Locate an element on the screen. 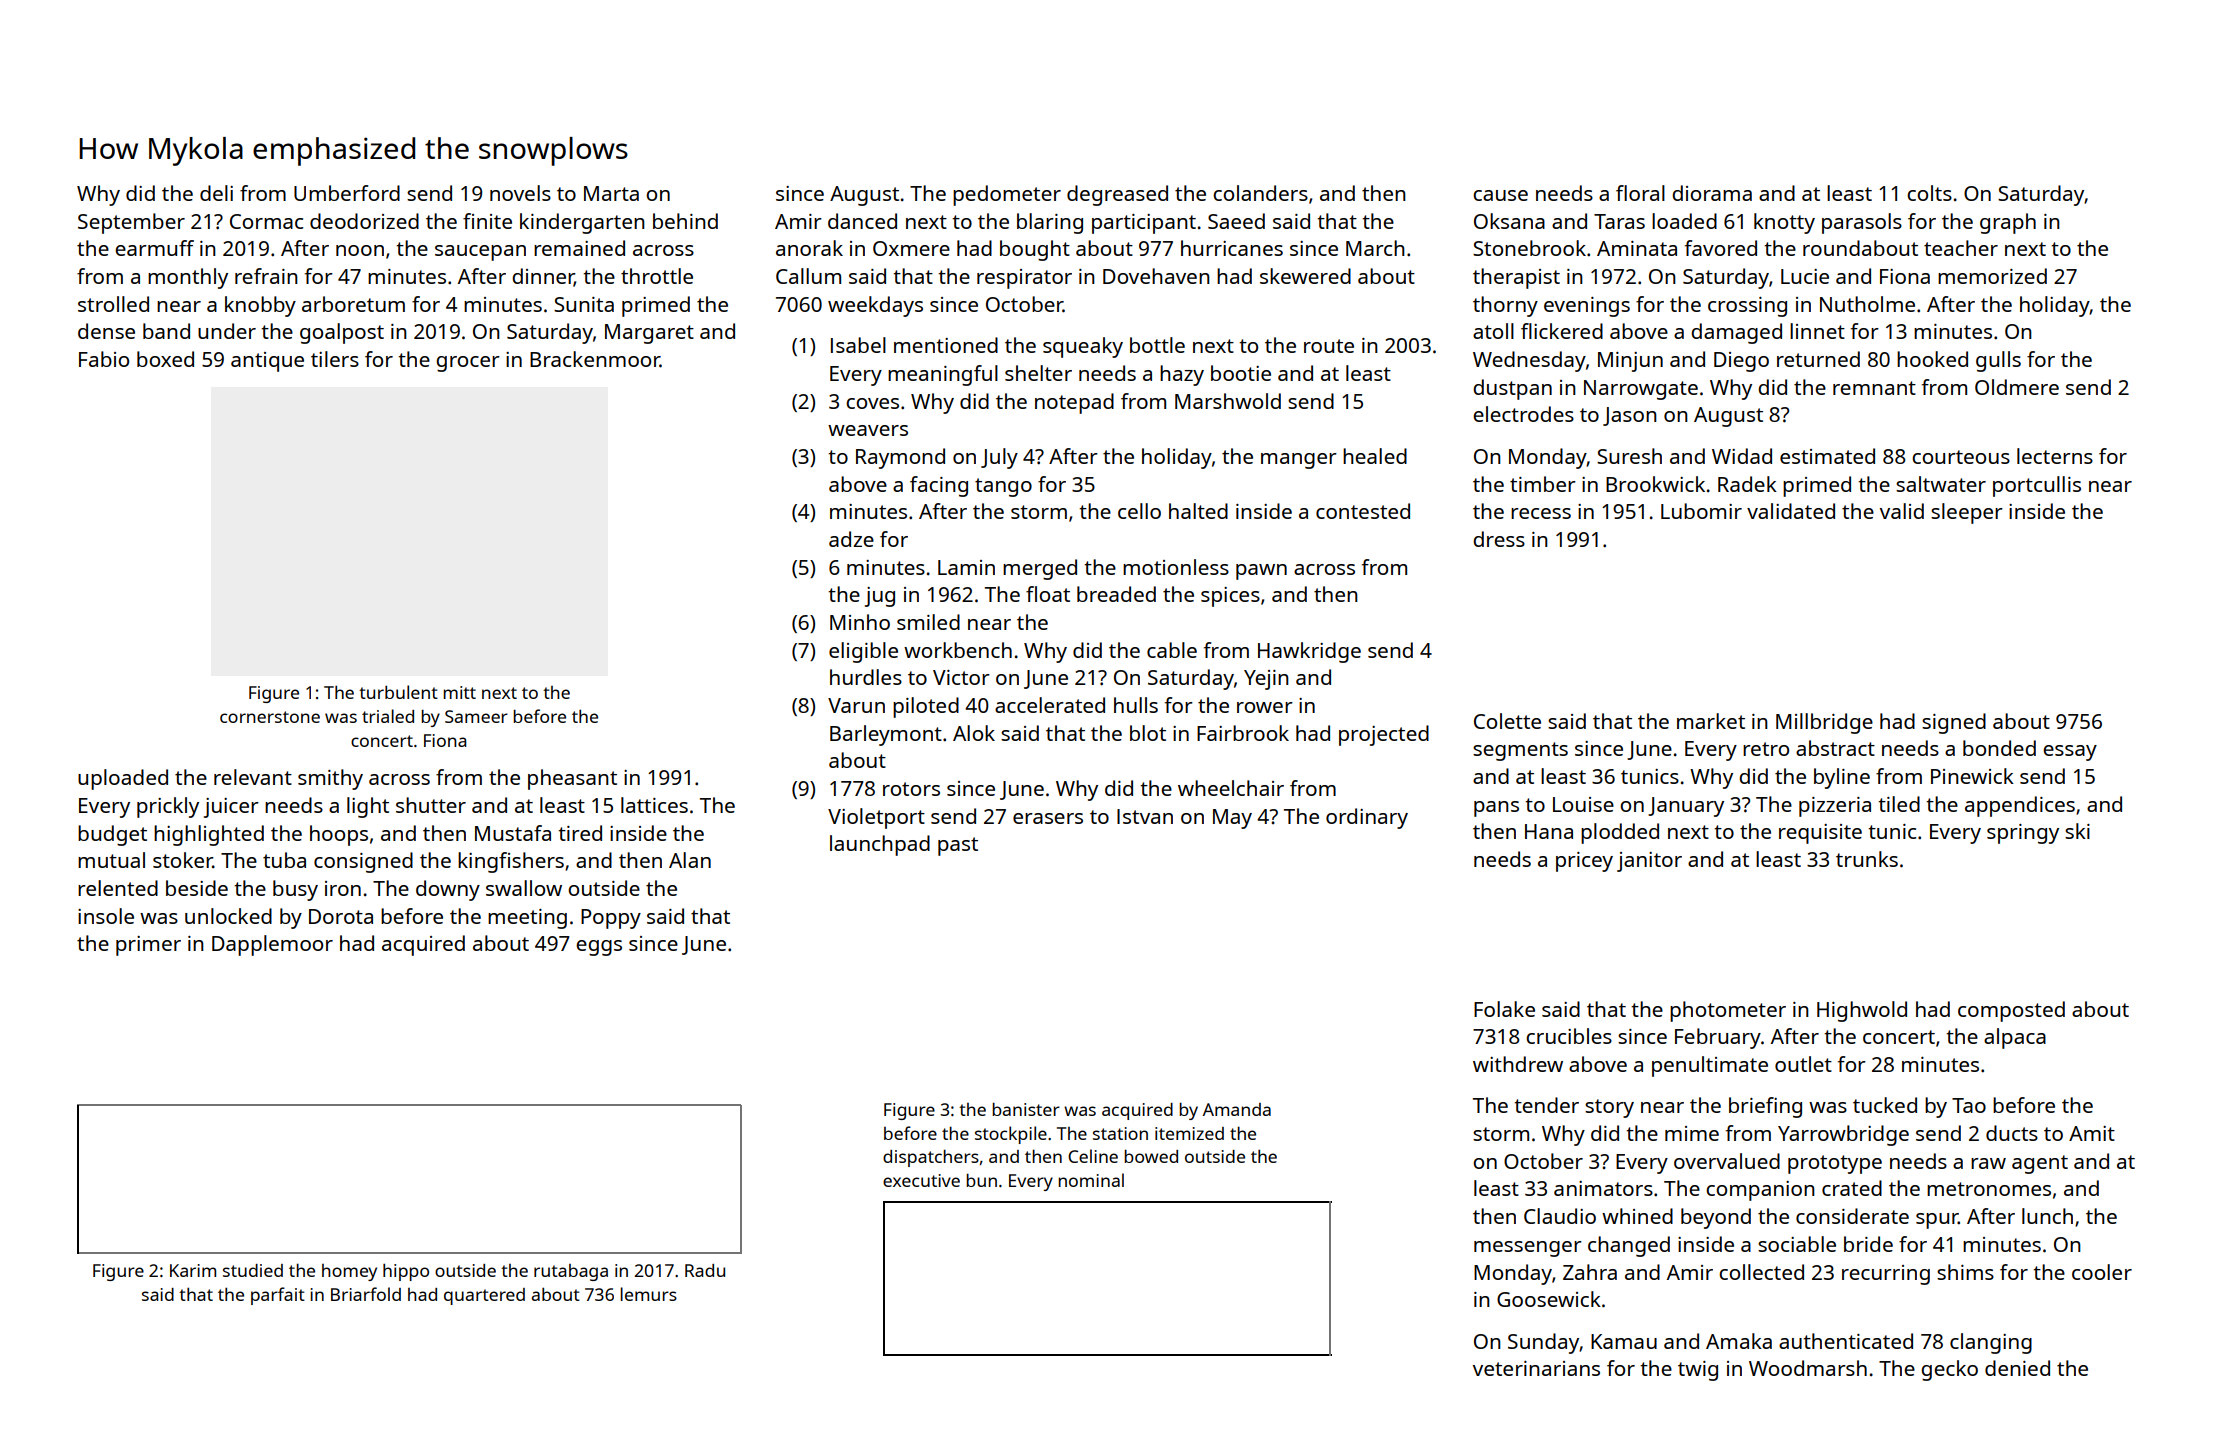  colts is located at coordinates (1929, 193).
